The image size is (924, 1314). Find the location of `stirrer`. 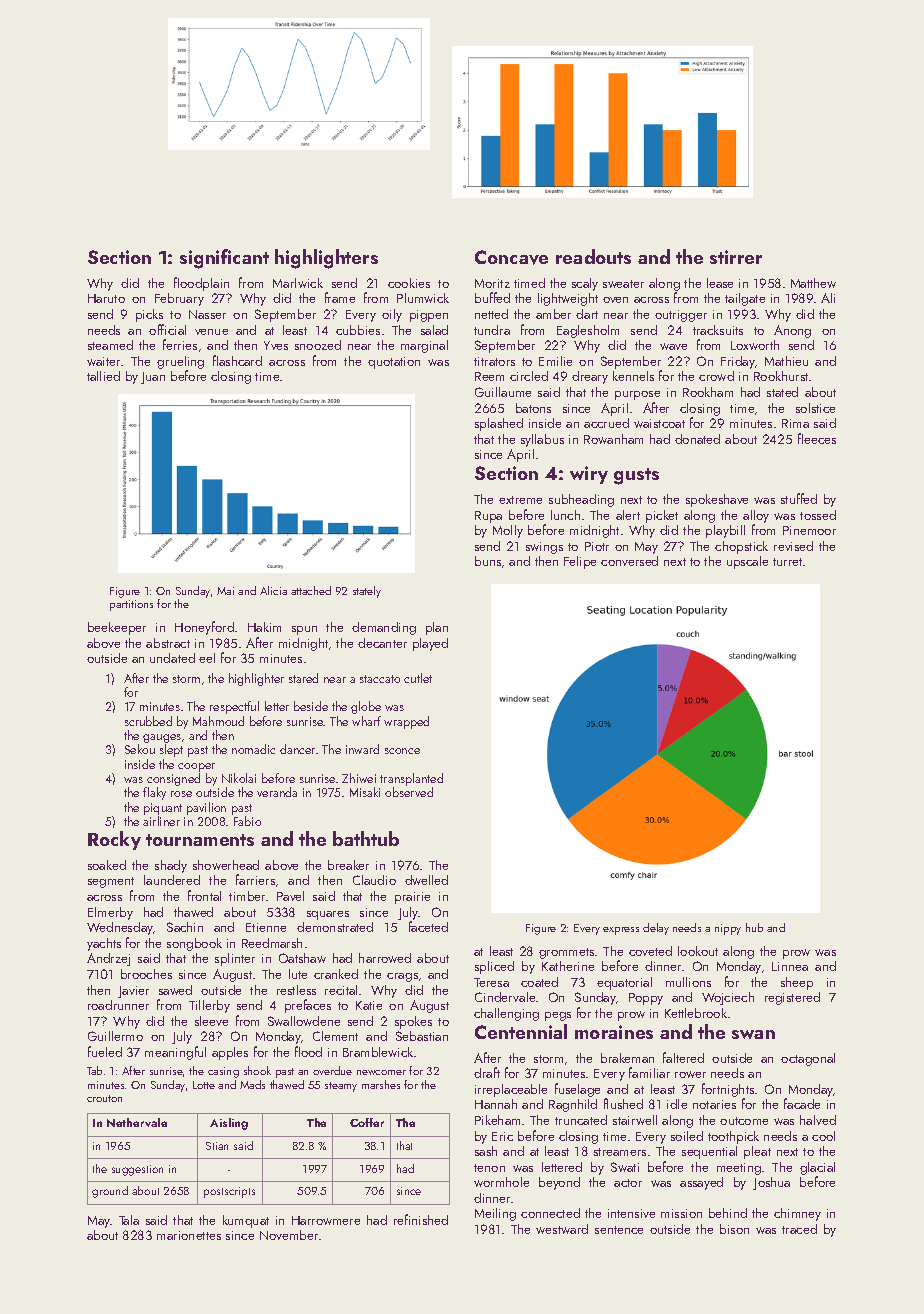

stirrer is located at coordinates (736, 257).
